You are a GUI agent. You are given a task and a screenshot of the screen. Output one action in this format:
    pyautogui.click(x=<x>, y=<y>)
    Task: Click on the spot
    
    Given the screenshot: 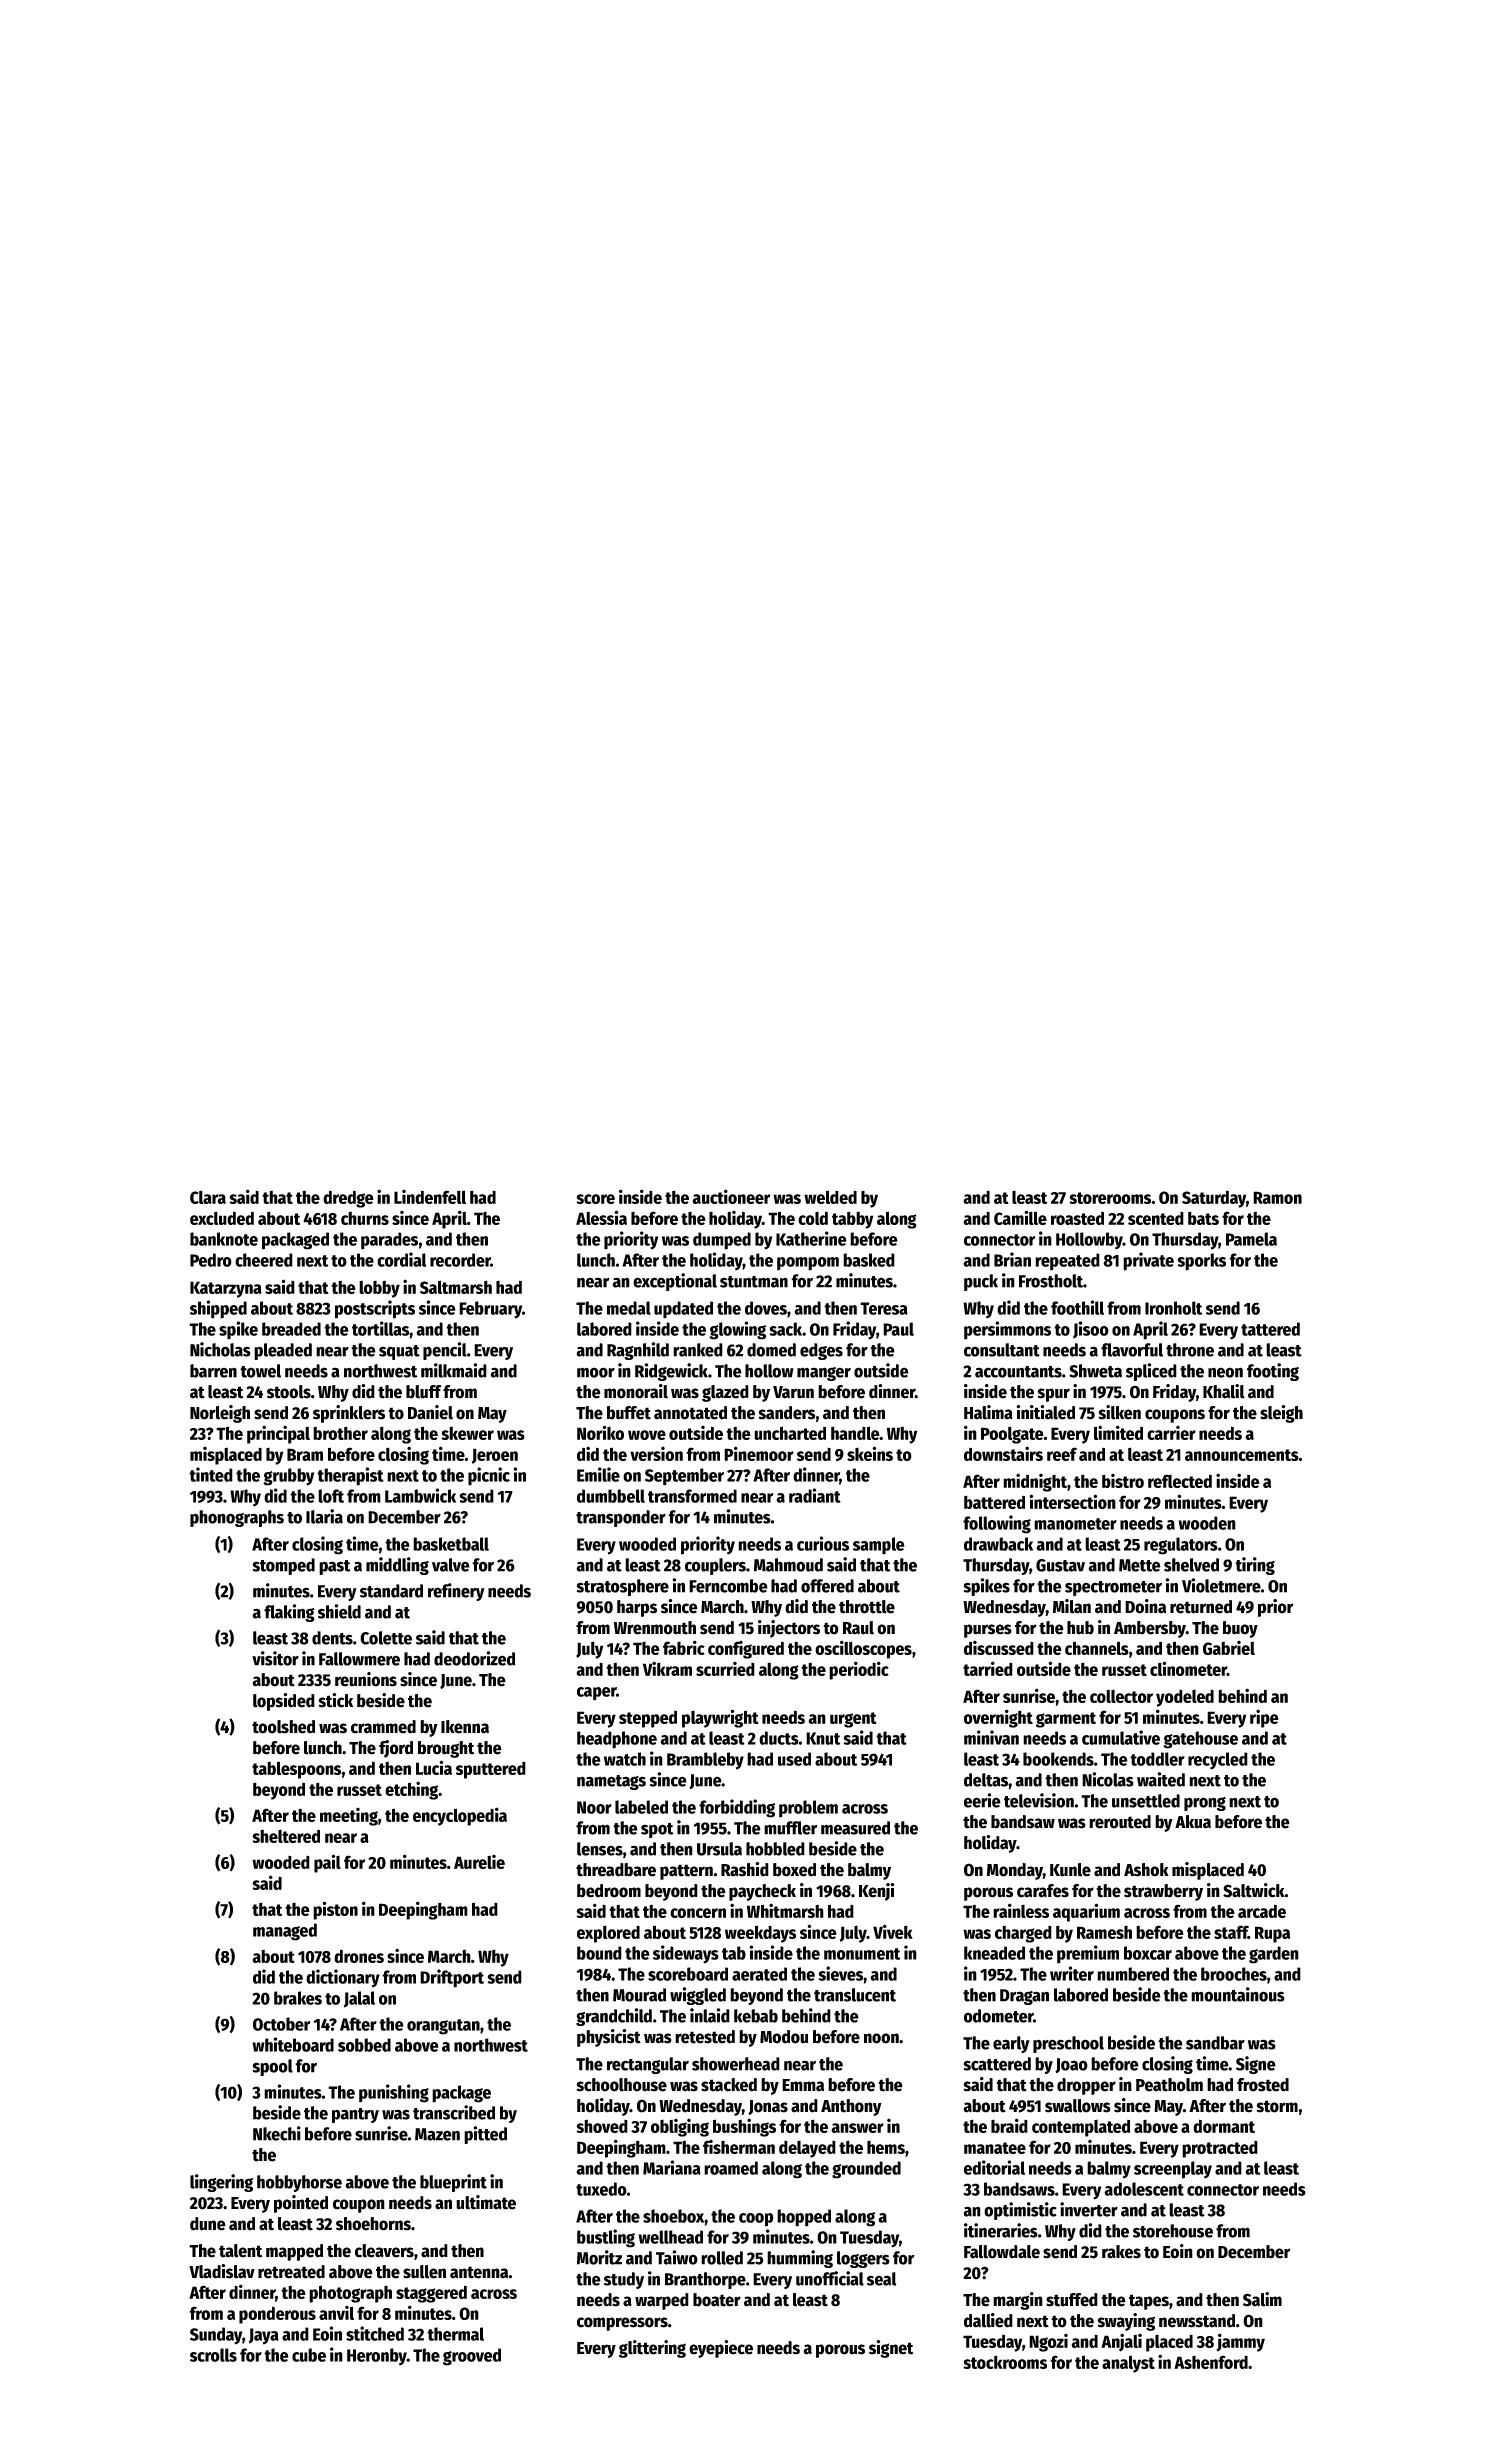 What is the action you would take?
    pyautogui.click(x=657, y=1830)
